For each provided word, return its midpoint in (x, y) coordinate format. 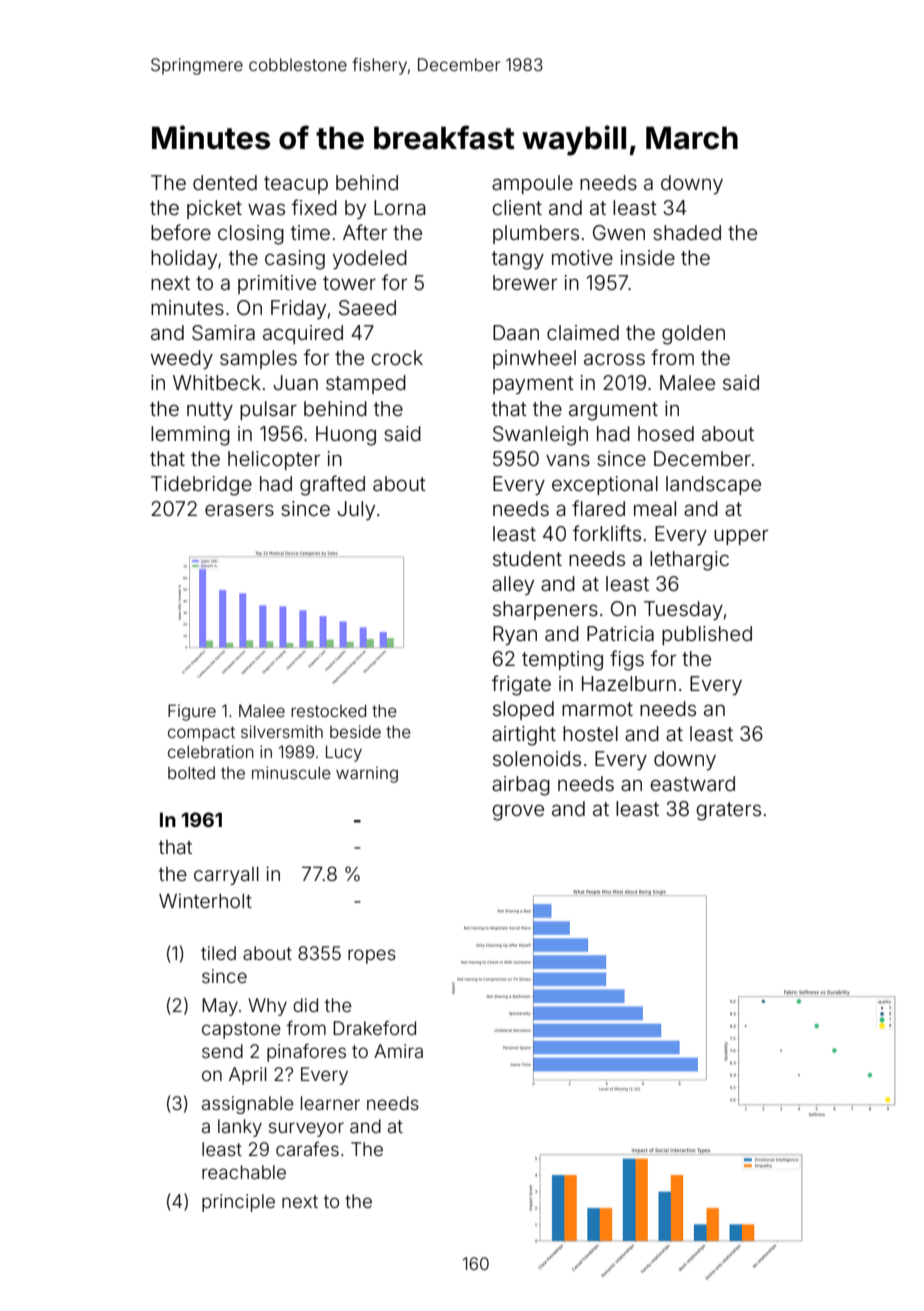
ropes (372, 956)
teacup (296, 185)
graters (728, 811)
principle (238, 1203)
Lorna (400, 207)
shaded (687, 232)
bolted (191, 772)
